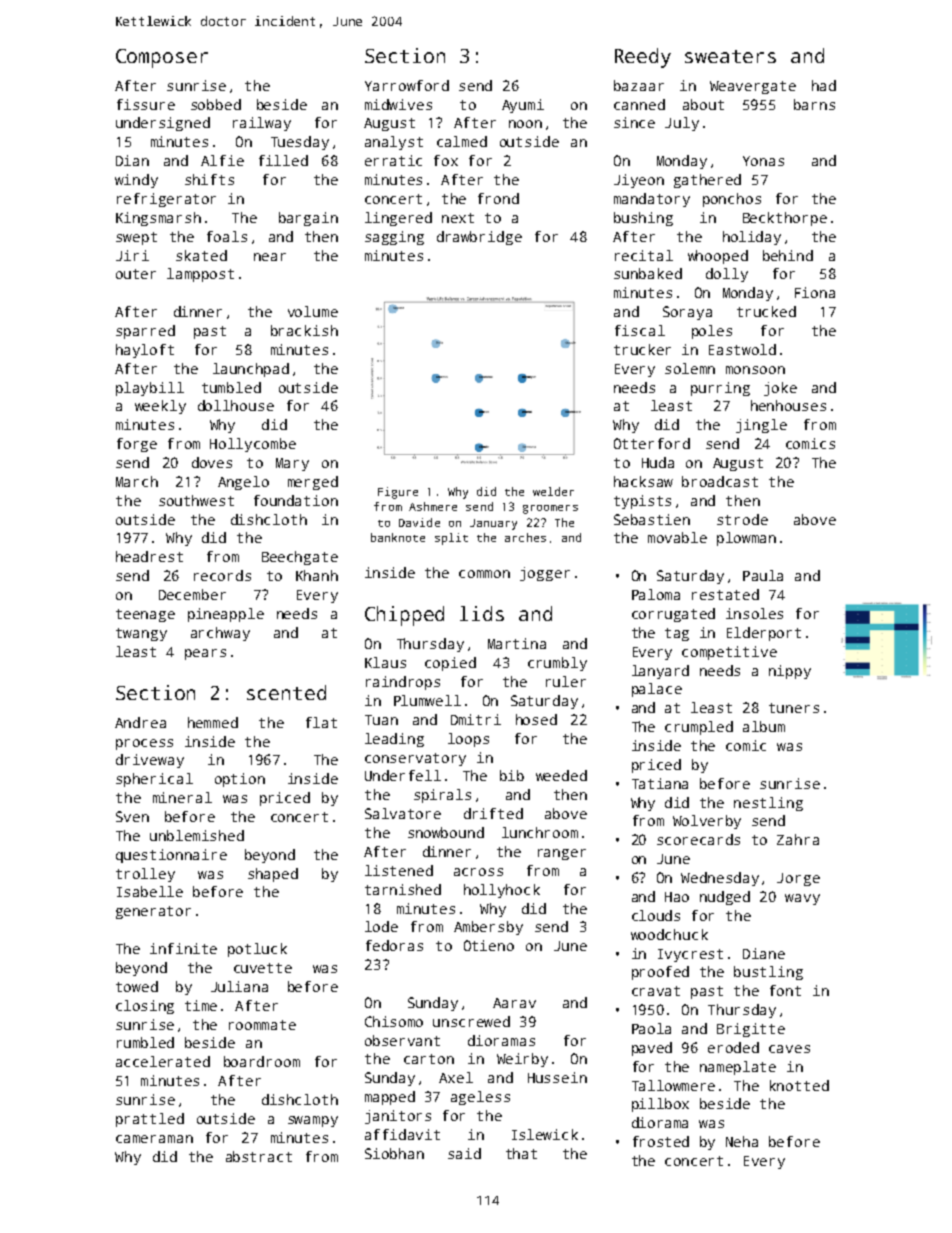  Describe the element at coordinates (132, 816) in the image. I see `Sven` at that location.
